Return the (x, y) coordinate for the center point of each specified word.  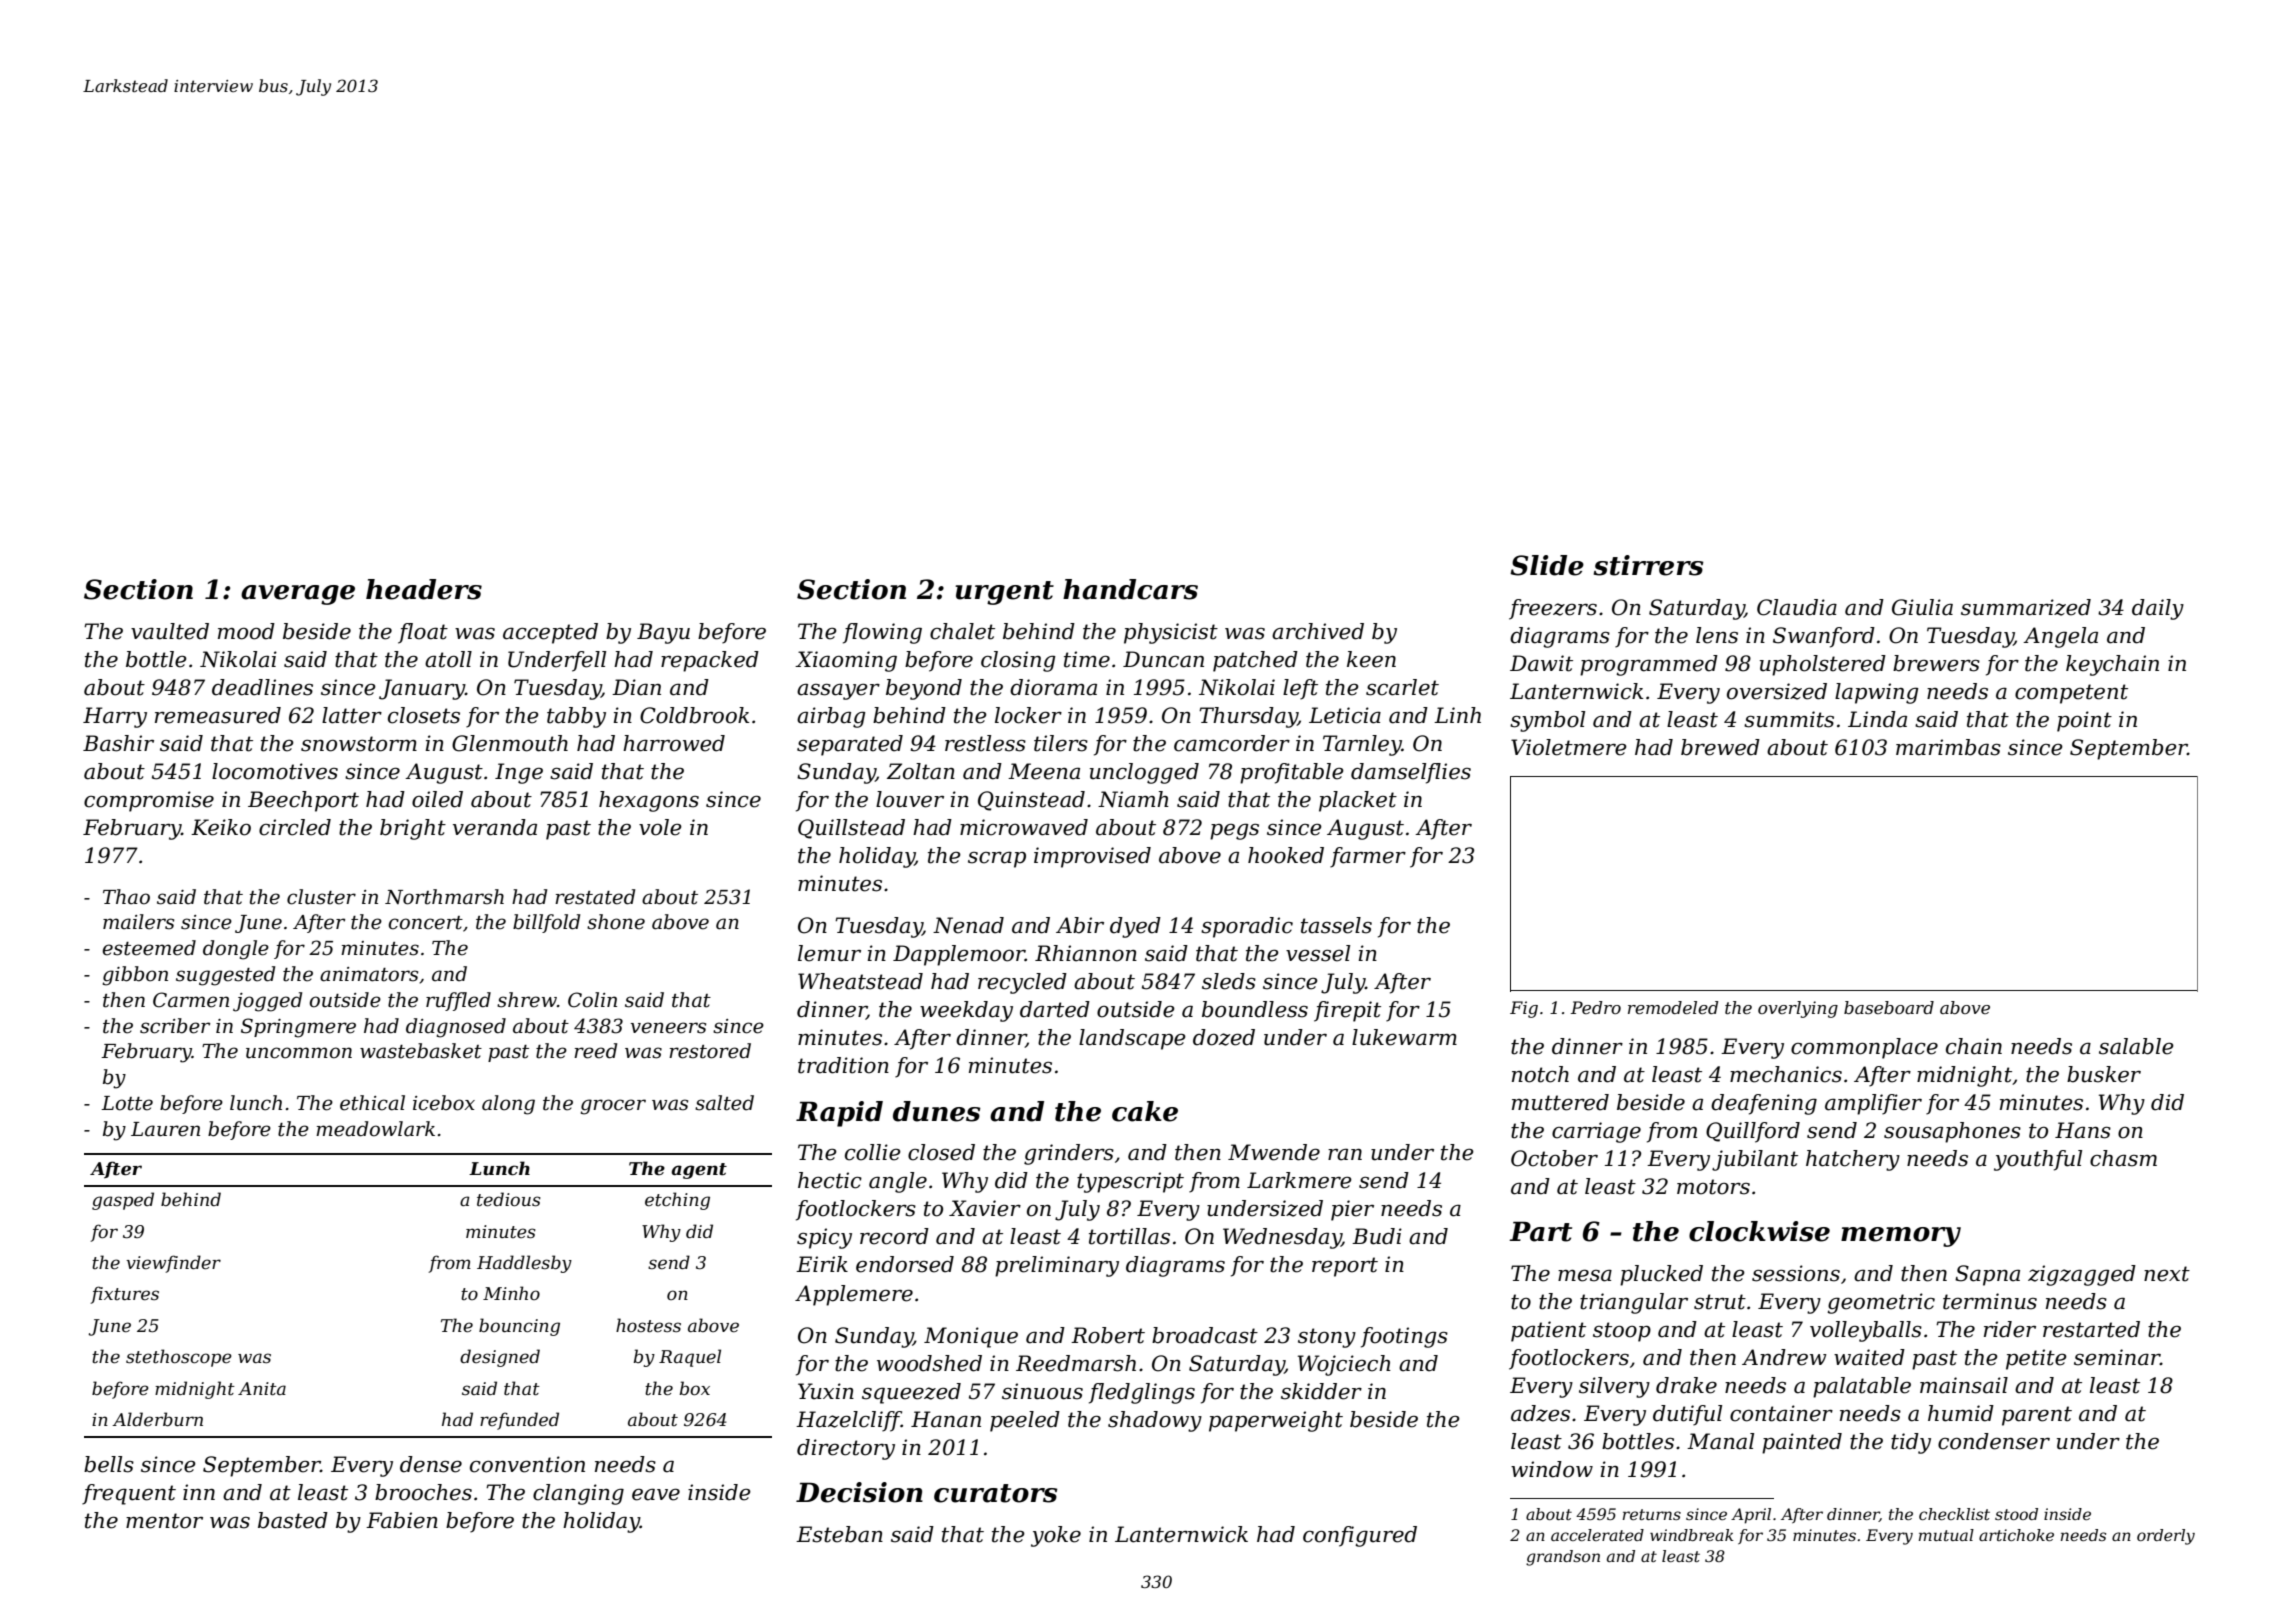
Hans (2083, 1130)
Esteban (839, 1534)
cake (1145, 1111)
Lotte (127, 1103)
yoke (1056, 1536)
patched (1255, 661)
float (423, 633)
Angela (2060, 637)
